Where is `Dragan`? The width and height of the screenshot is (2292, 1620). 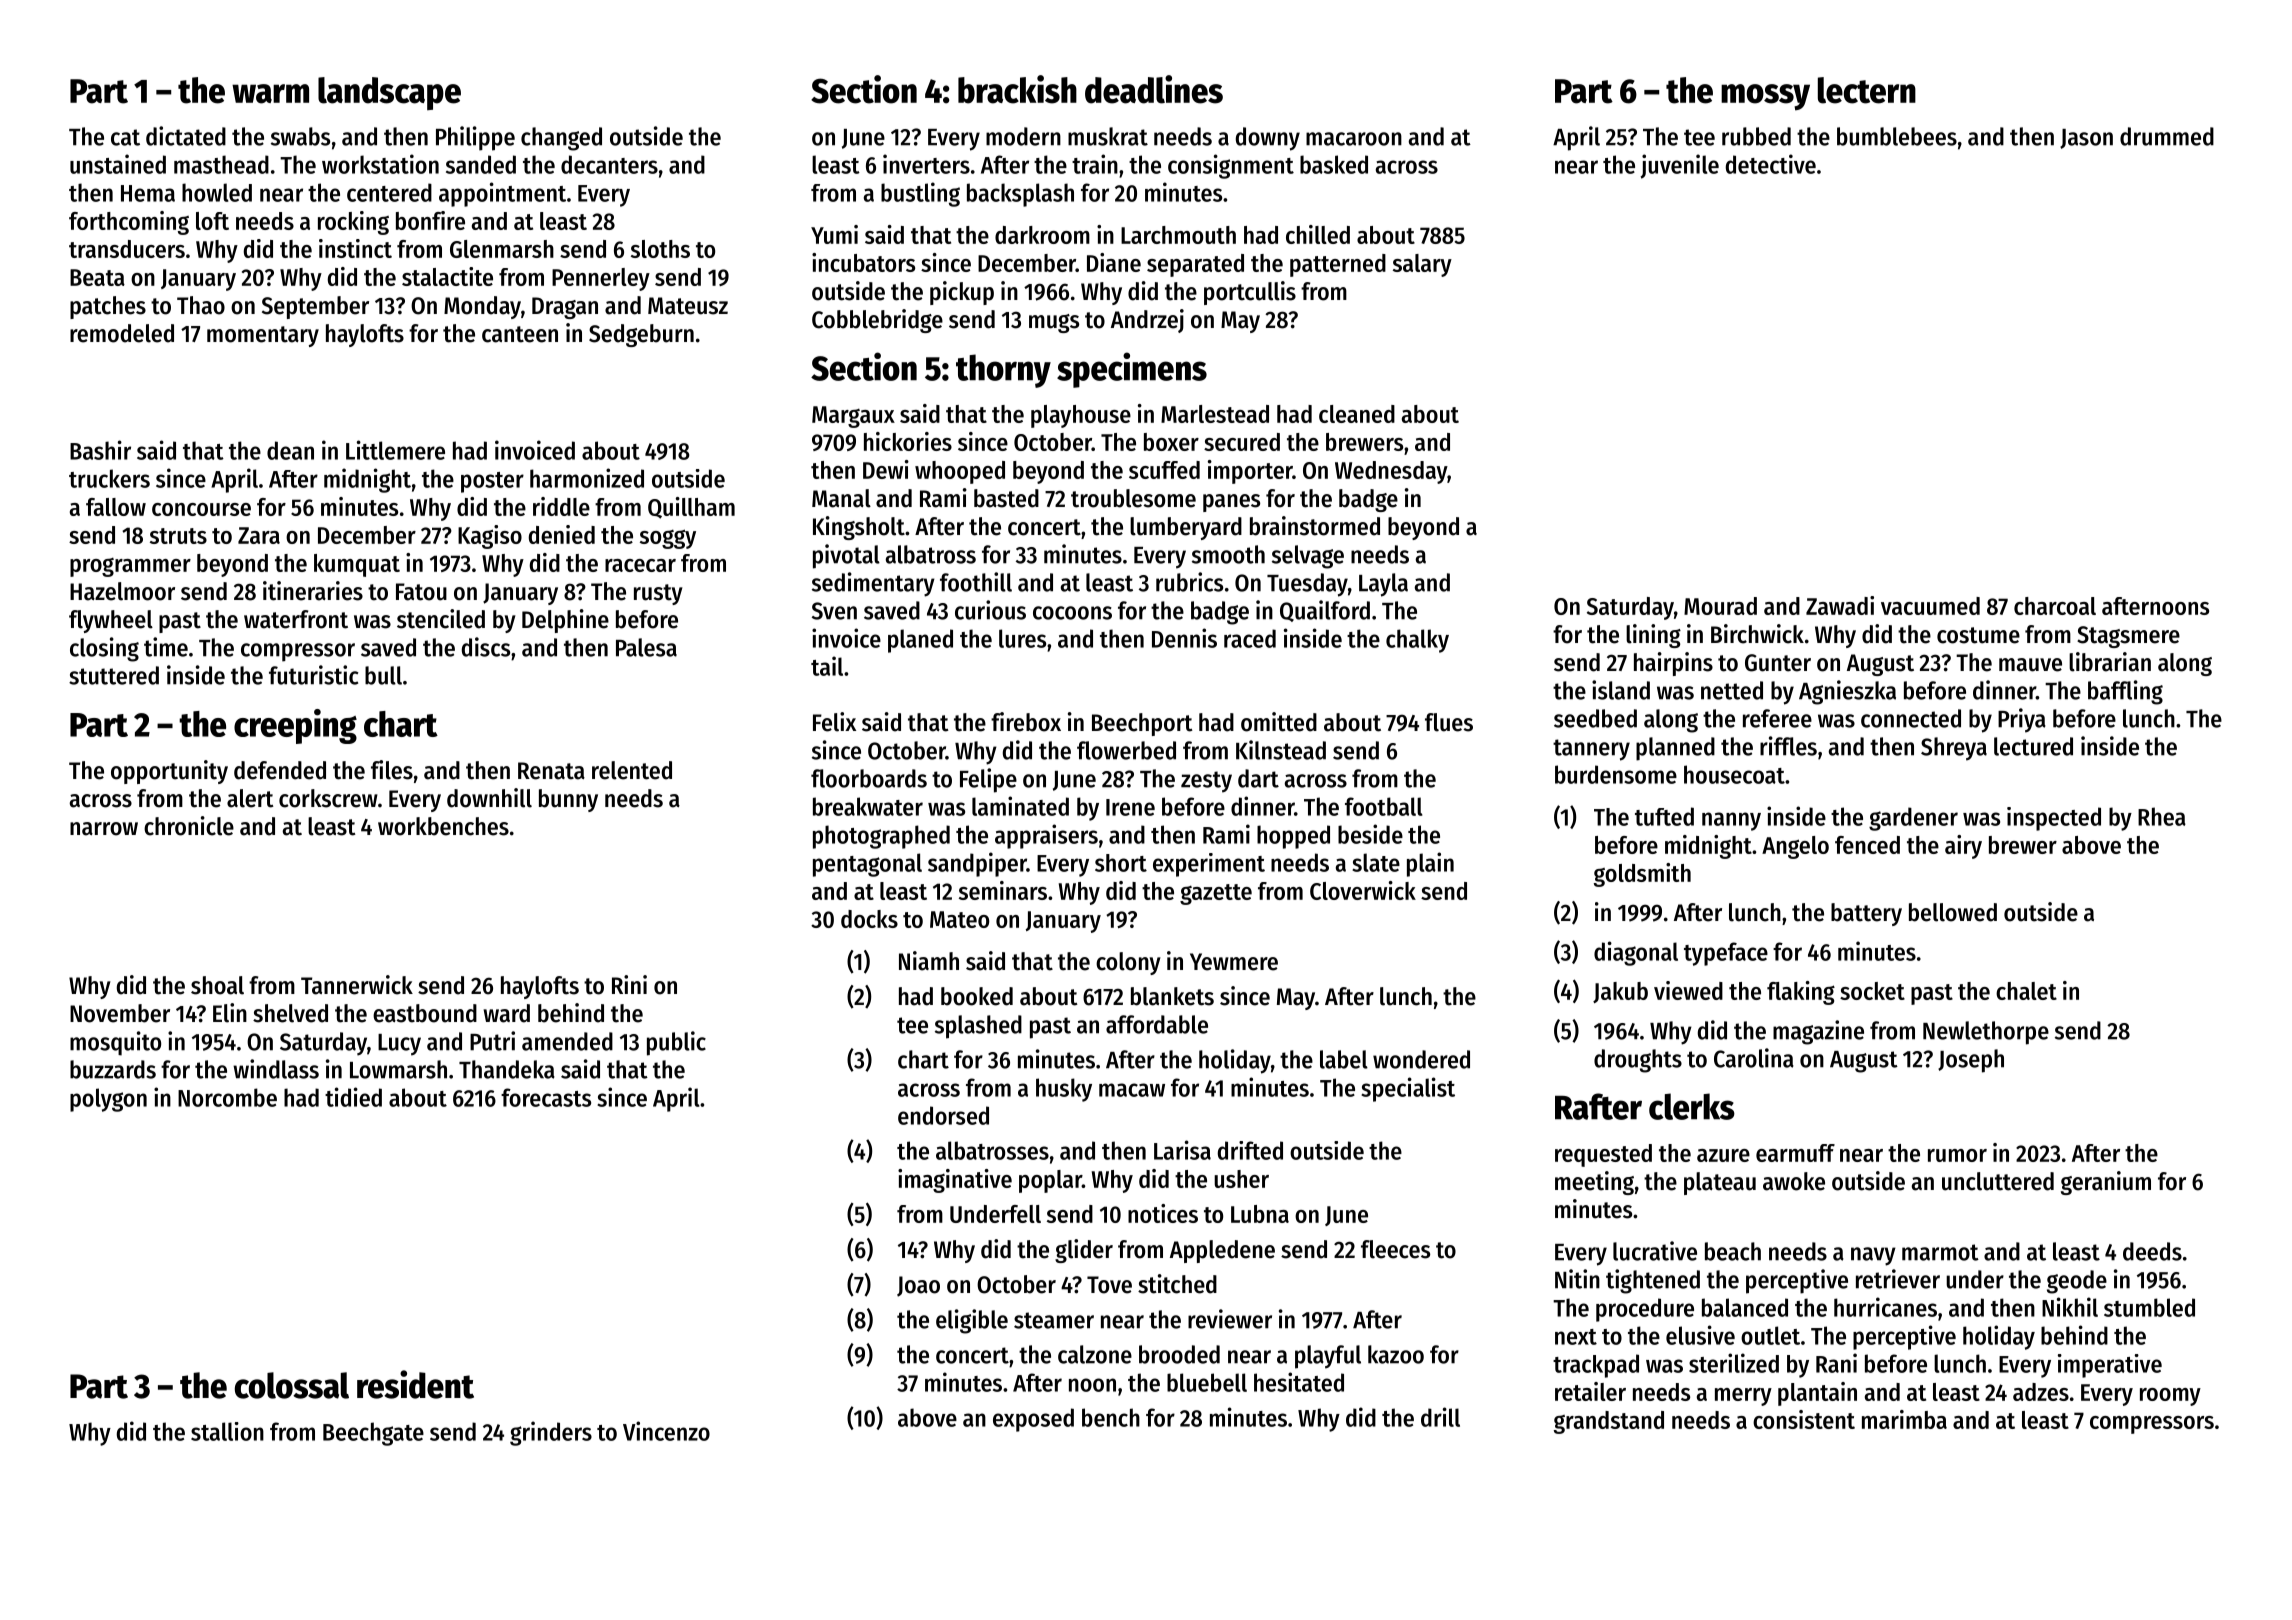 Dragan is located at coordinates (565, 308).
